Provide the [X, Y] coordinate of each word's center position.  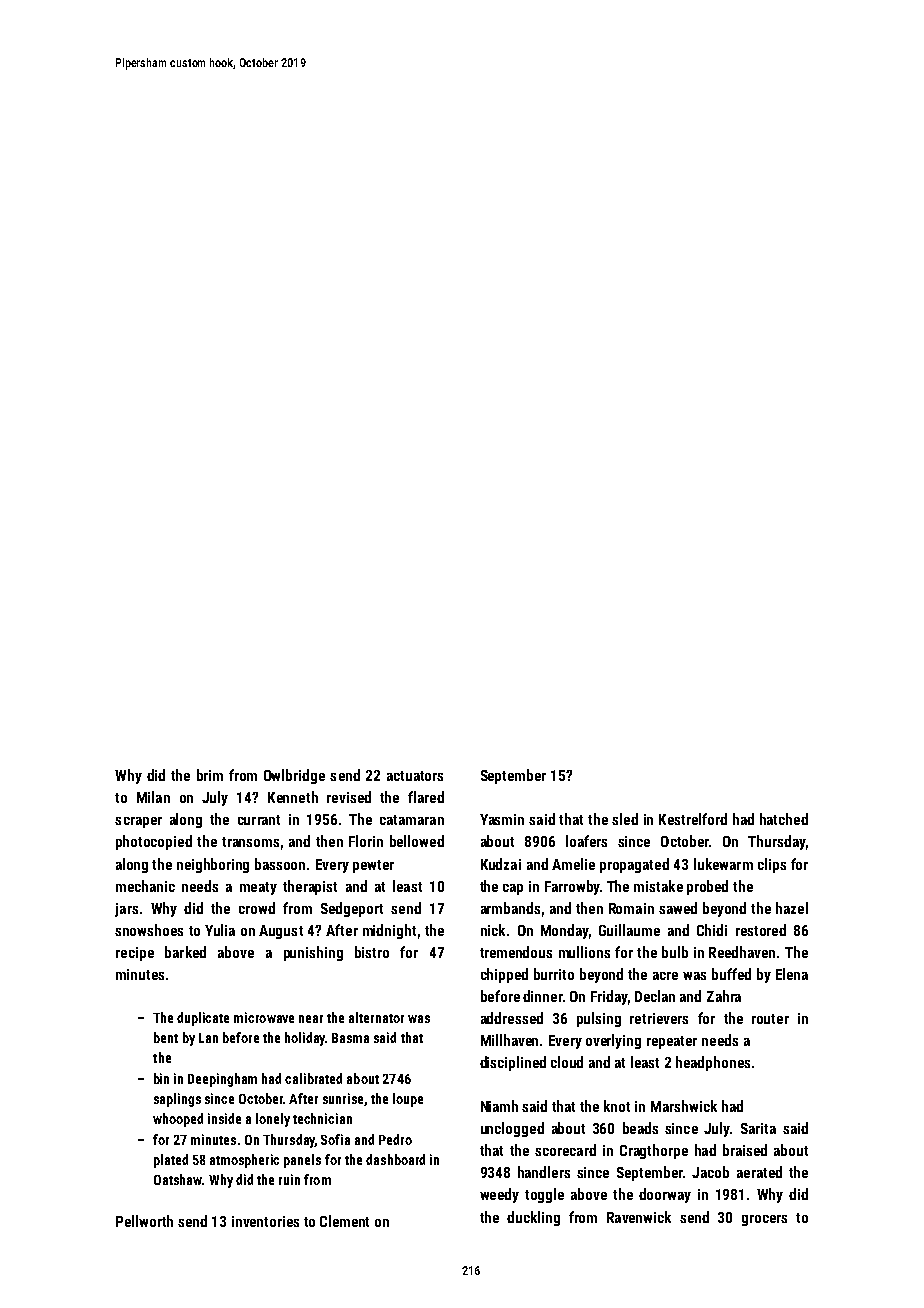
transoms [250, 842]
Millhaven [509, 1040]
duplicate [203, 1019]
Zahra [724, 996]
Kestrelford [693, 819]
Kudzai [501, 864]
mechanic [145, 886]
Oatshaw [178, 1179]
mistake [658, 886]
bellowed [417, 841]
